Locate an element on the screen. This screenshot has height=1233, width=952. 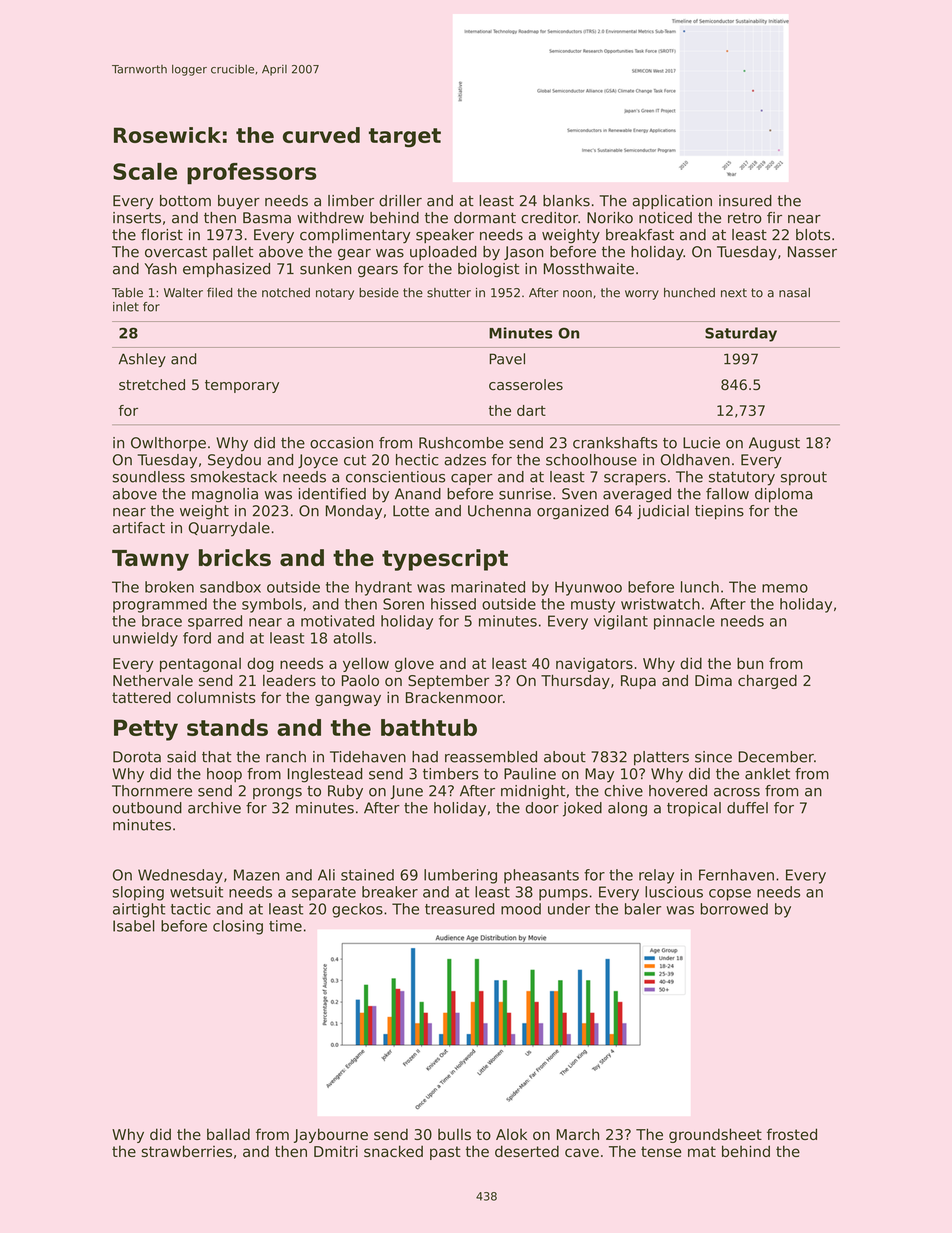
stained is located at coordinates (367, 875).
